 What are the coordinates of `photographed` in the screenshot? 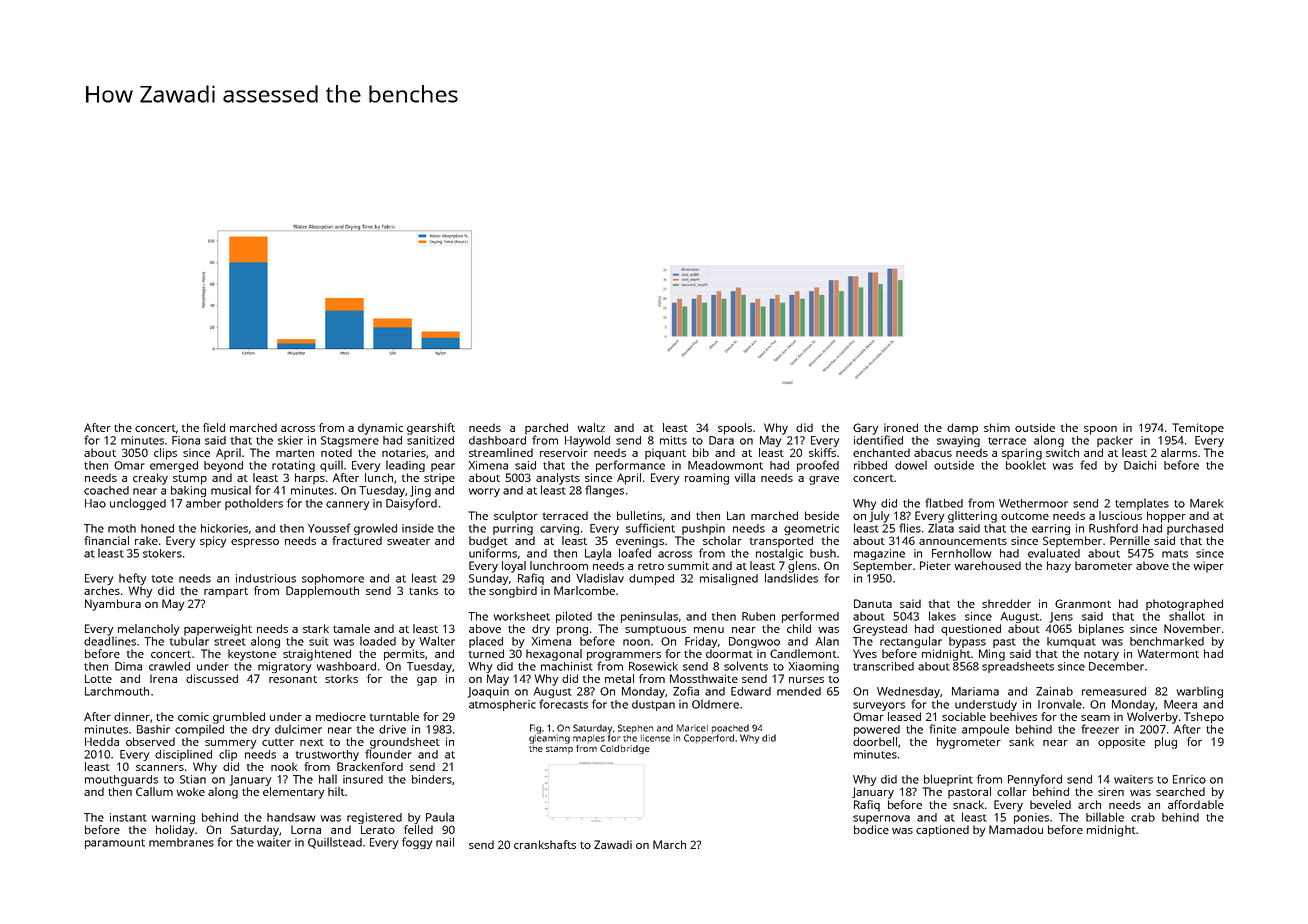 It's located at (1184, 605).
